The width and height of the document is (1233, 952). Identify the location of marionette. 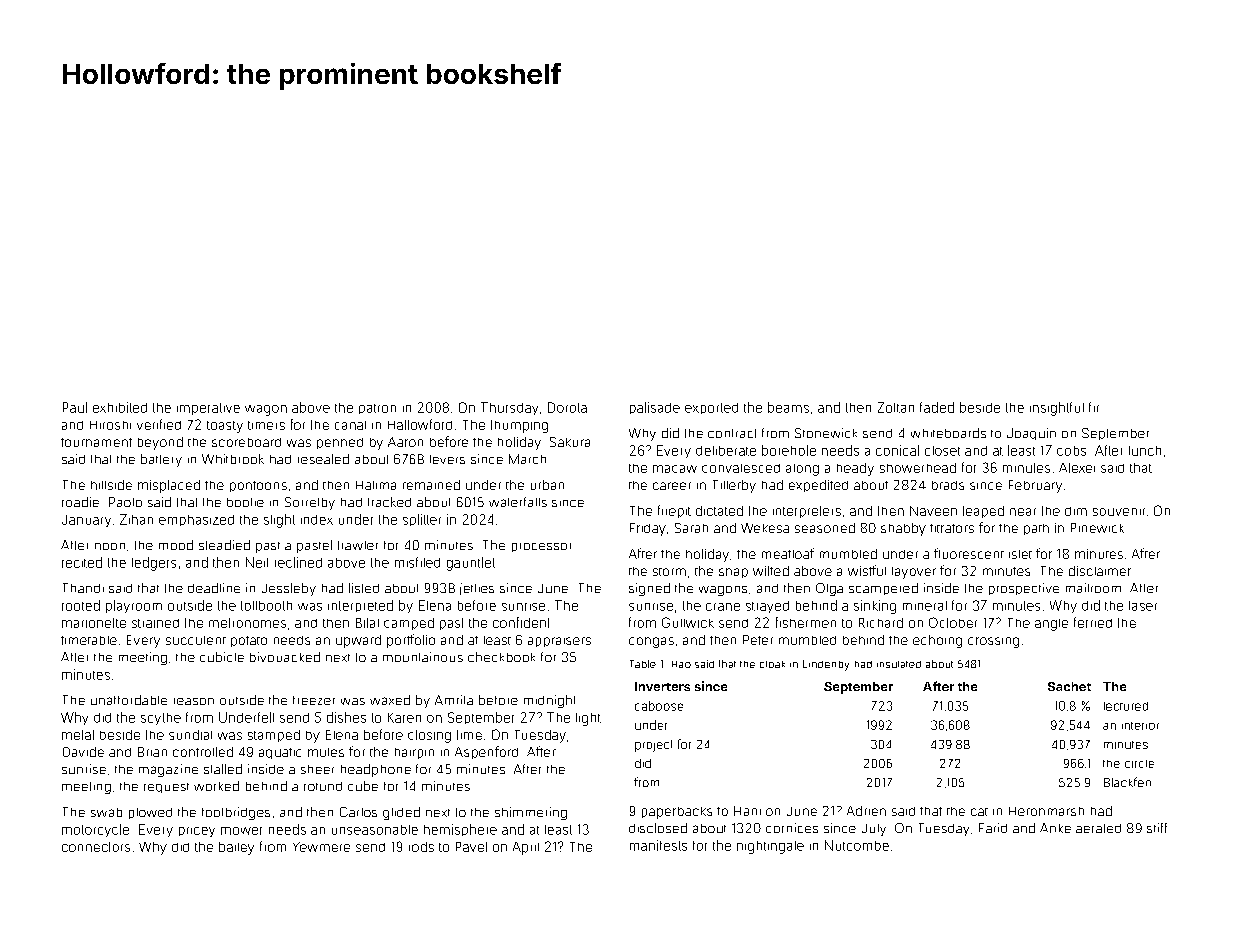
(94, 623).
